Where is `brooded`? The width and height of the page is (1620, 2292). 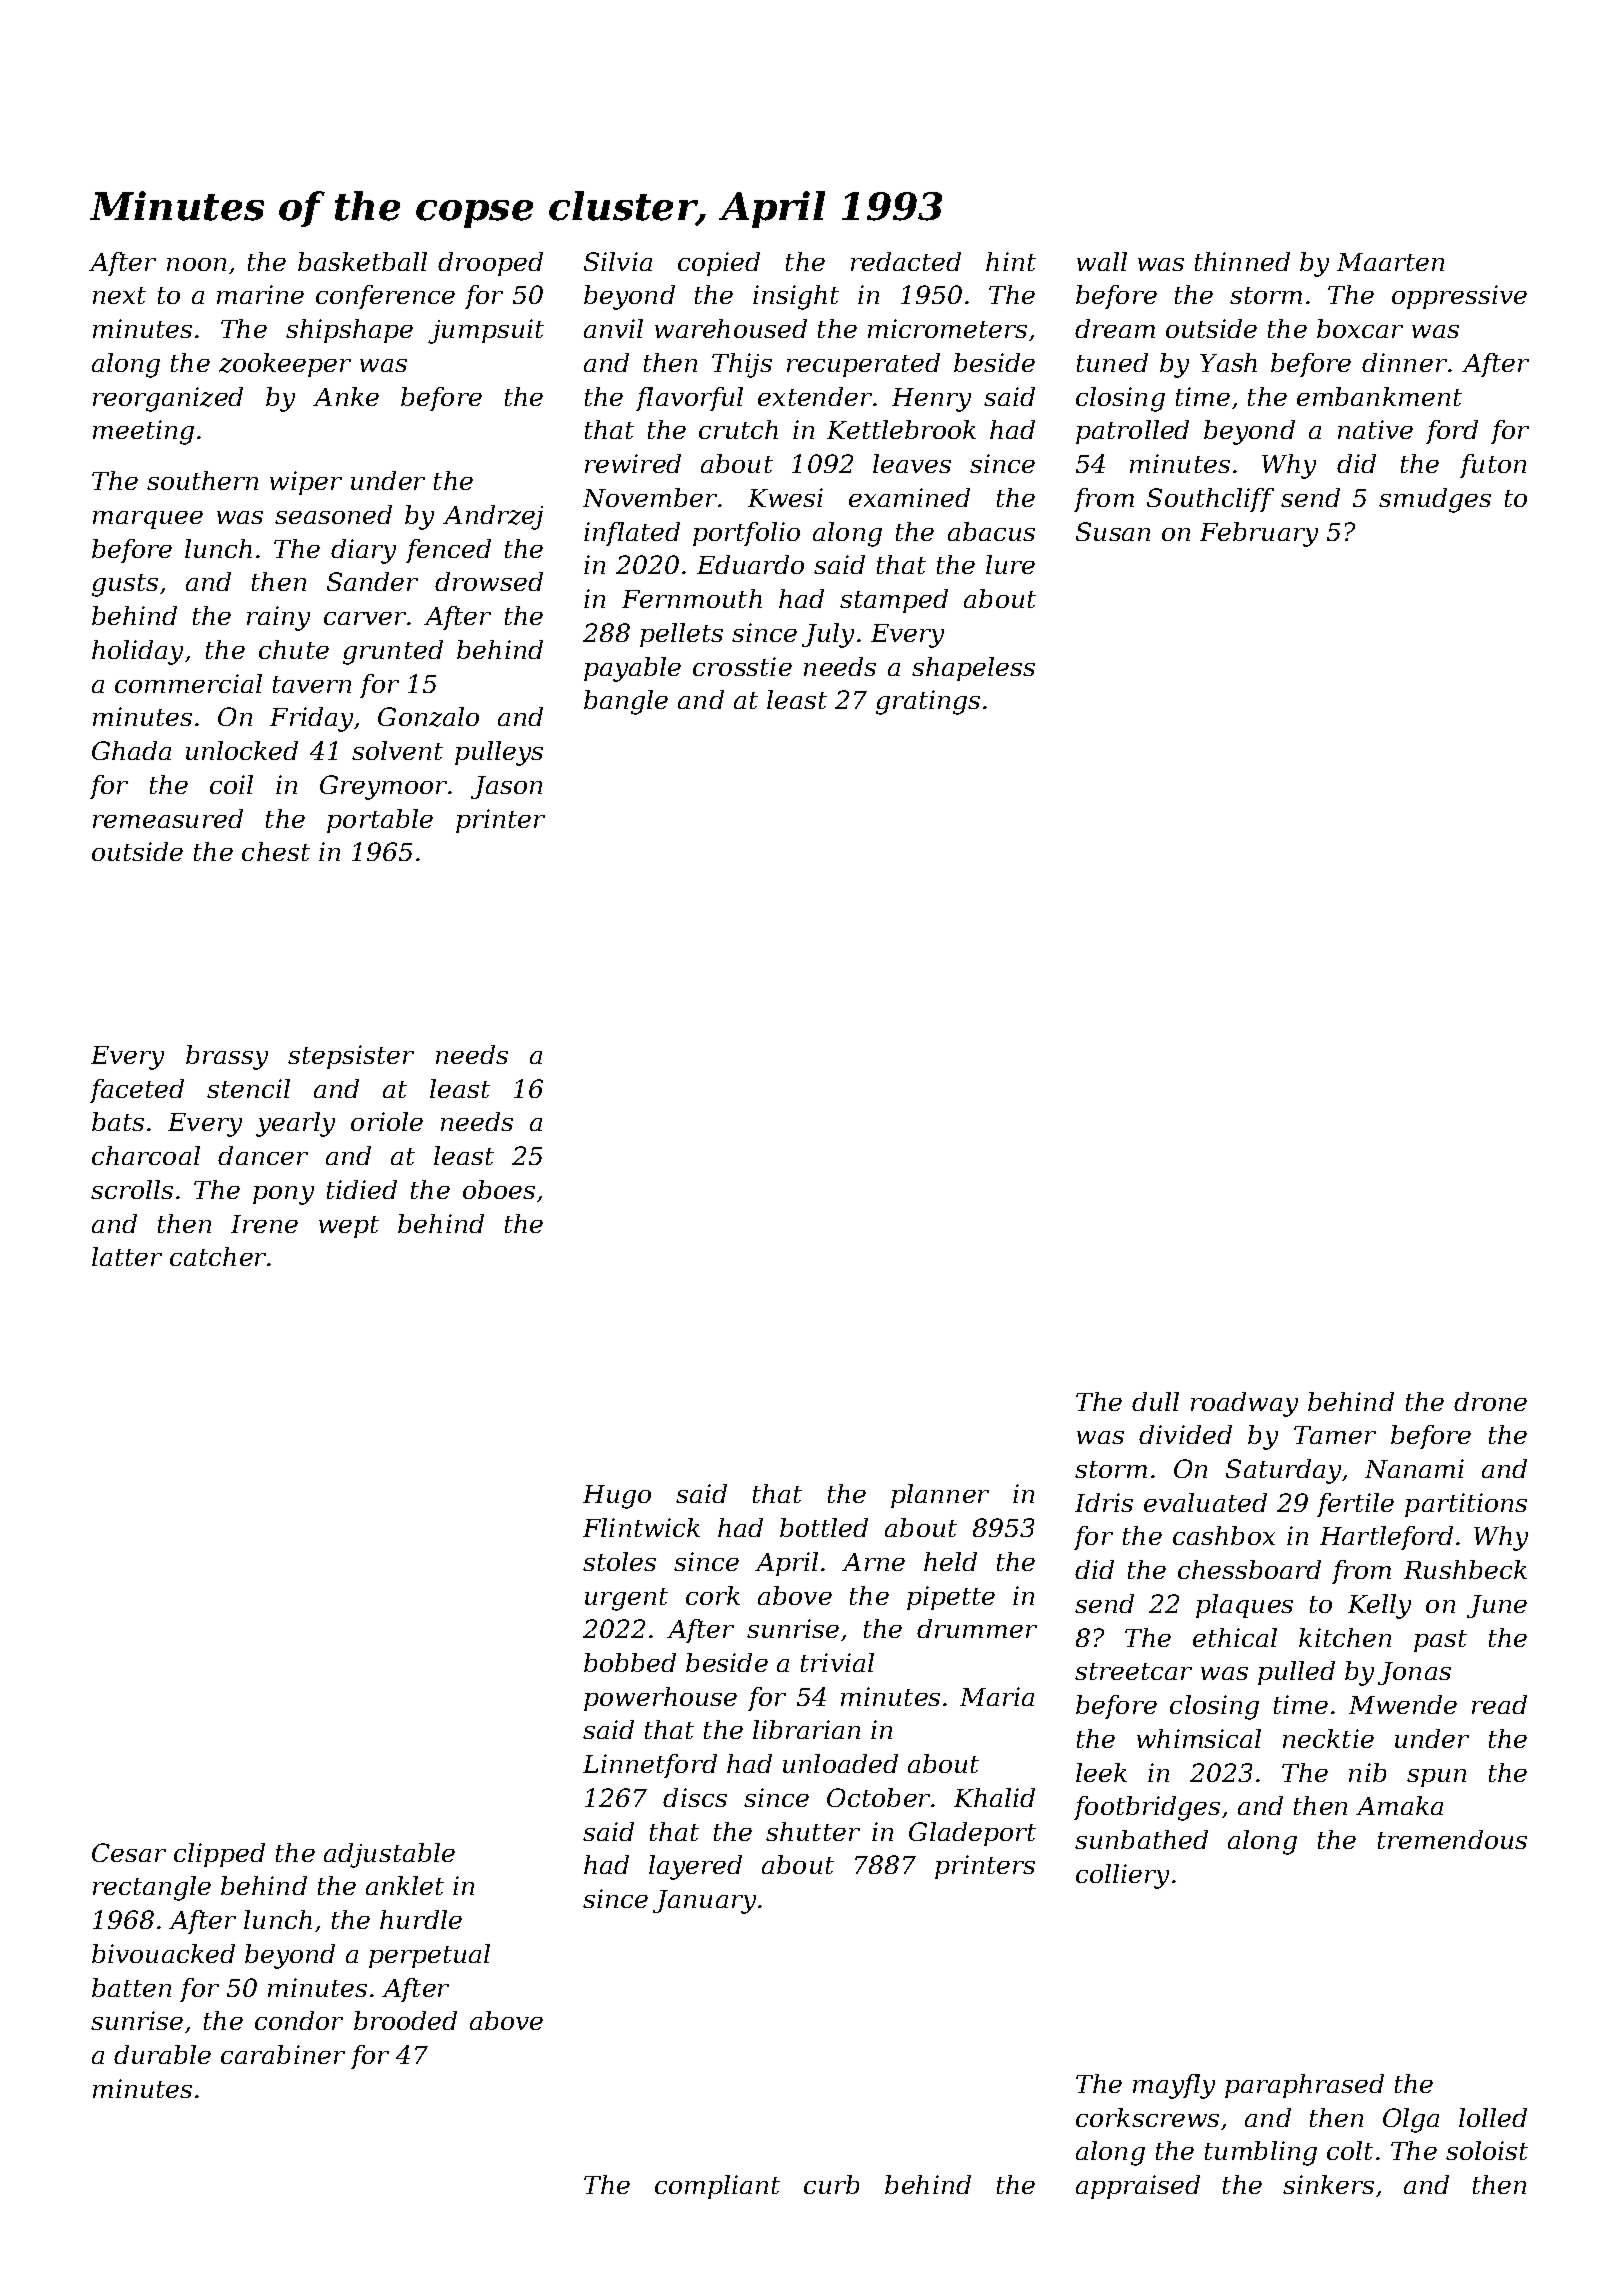 brooded is located at coordinates (405, 2020).
